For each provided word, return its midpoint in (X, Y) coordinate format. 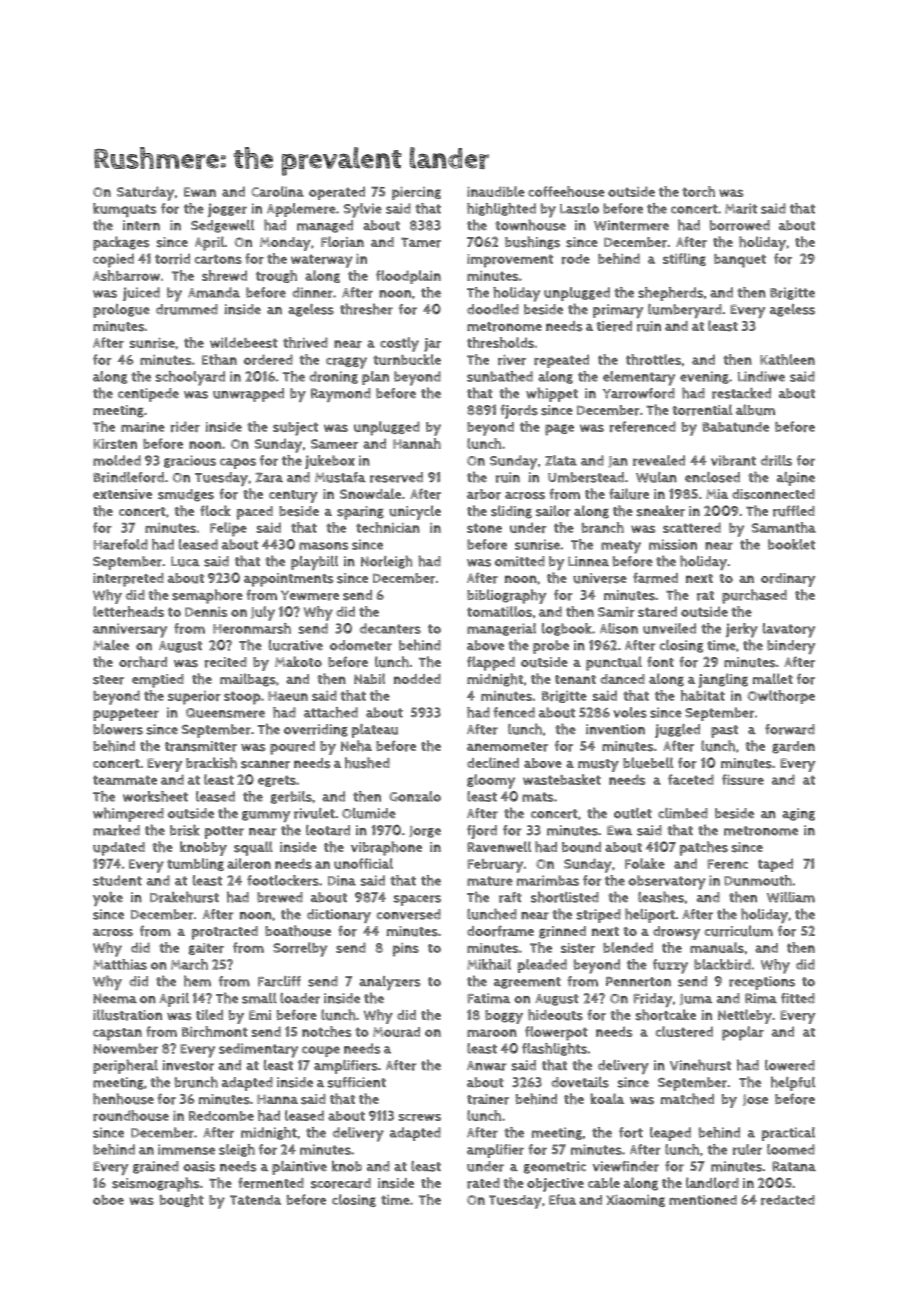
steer (108, 680)
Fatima (488, 998)
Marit (741, 208)
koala (607, 1098)
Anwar (487, 1066)
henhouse (123, 1099)
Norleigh (386, 562)
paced (255, 513)
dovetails (580, 1082)
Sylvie (363, 210)
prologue (121, 311)
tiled (209, 1014)
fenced (514, 712)
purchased (754, 596)
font (660, 661)
